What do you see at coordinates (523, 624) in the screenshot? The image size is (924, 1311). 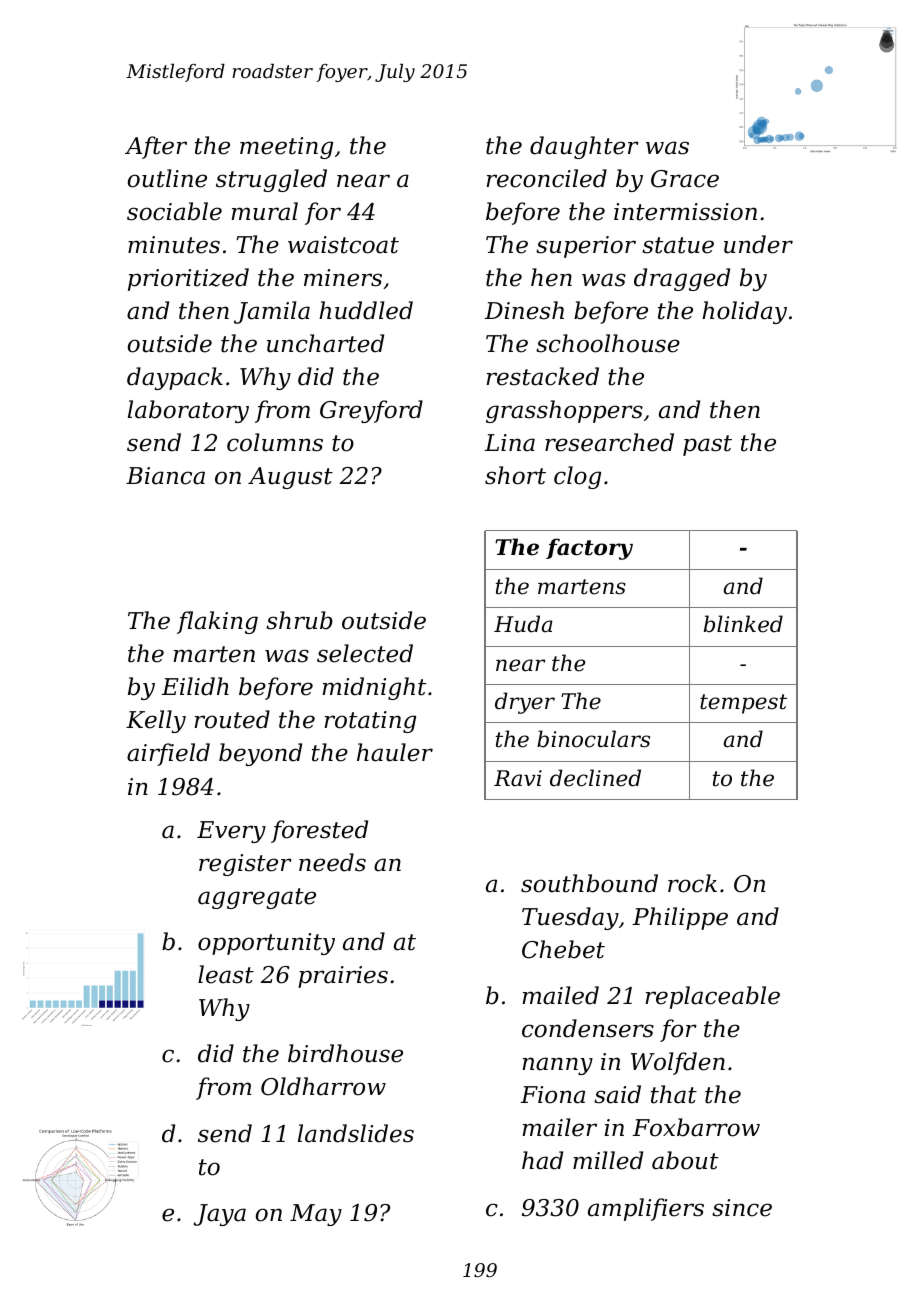 I see `Huda` at bounding box center [523, 624].
